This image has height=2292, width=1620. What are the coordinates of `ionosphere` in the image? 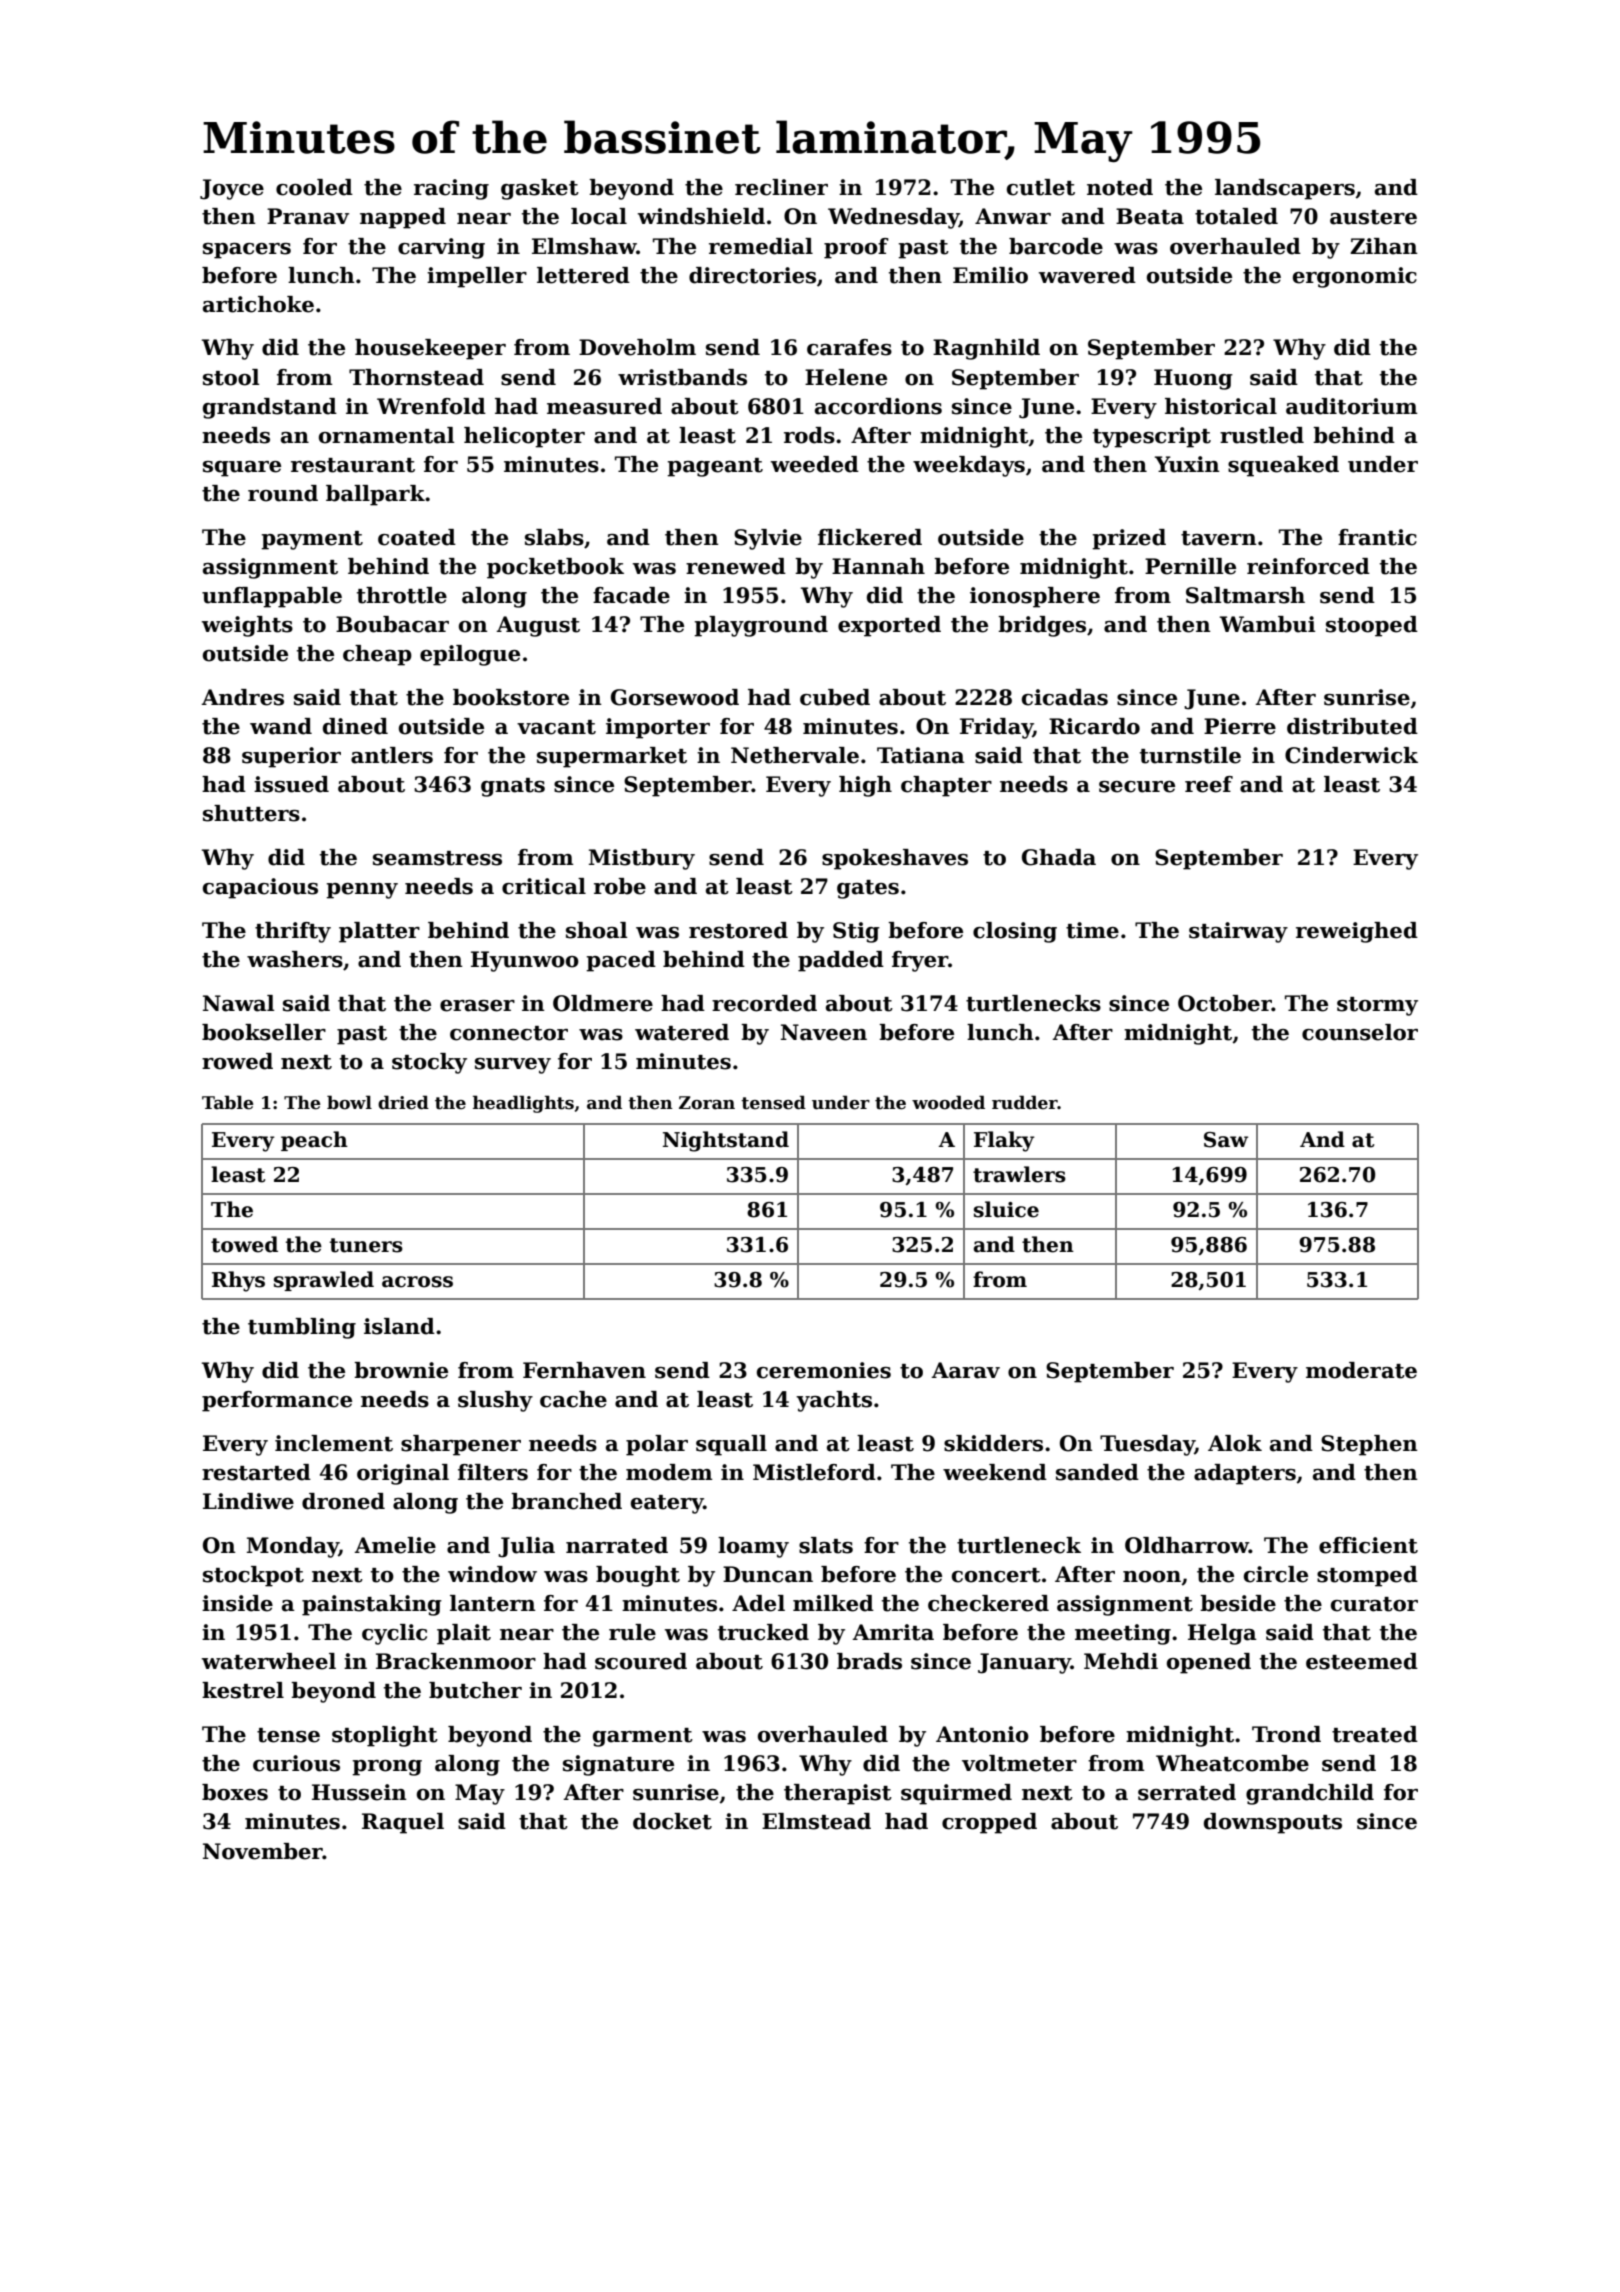 It's located at (1035, 597).
